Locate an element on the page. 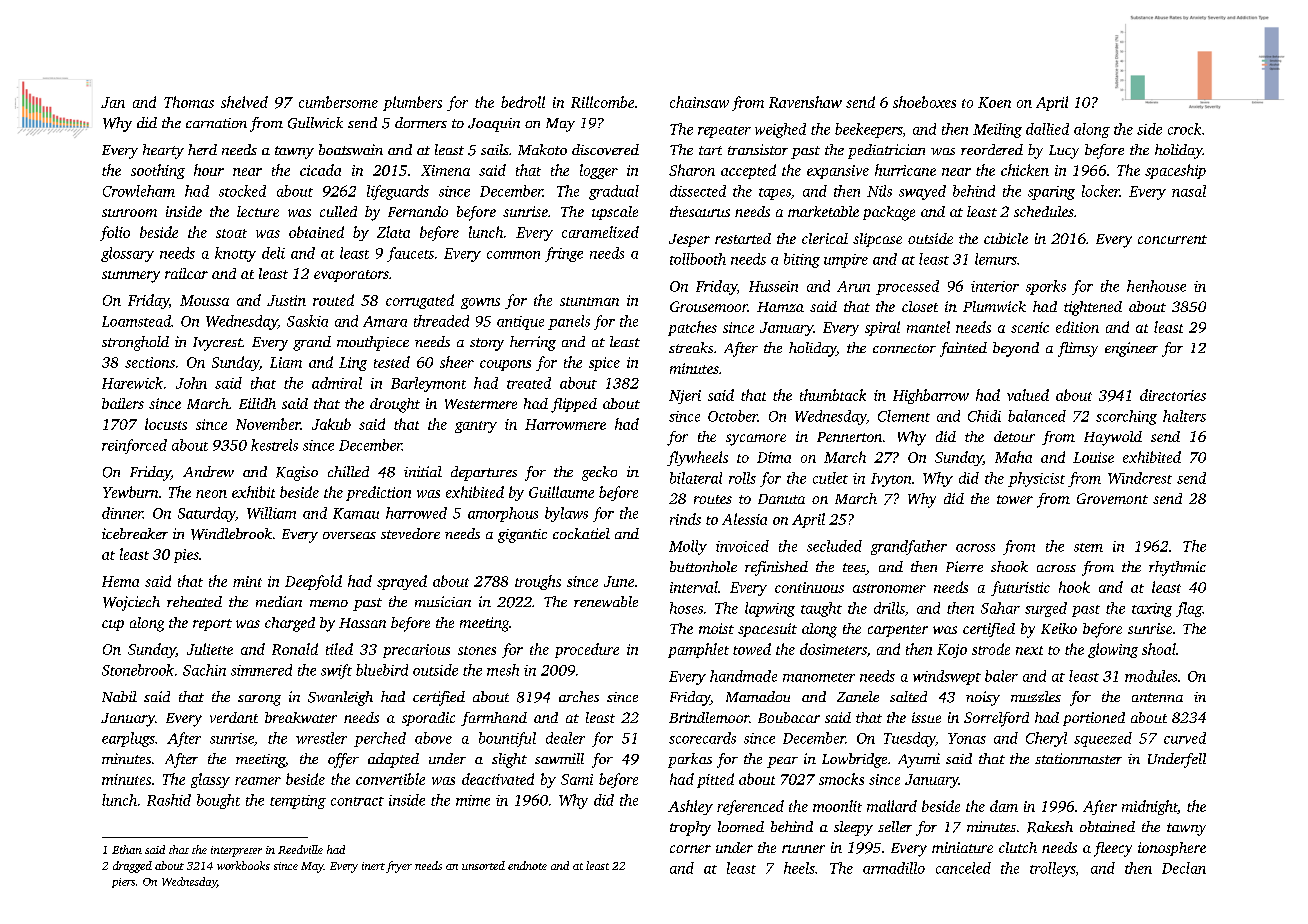 This image has height=924, width=1308. Molly is located at coordinates (688, 547).
